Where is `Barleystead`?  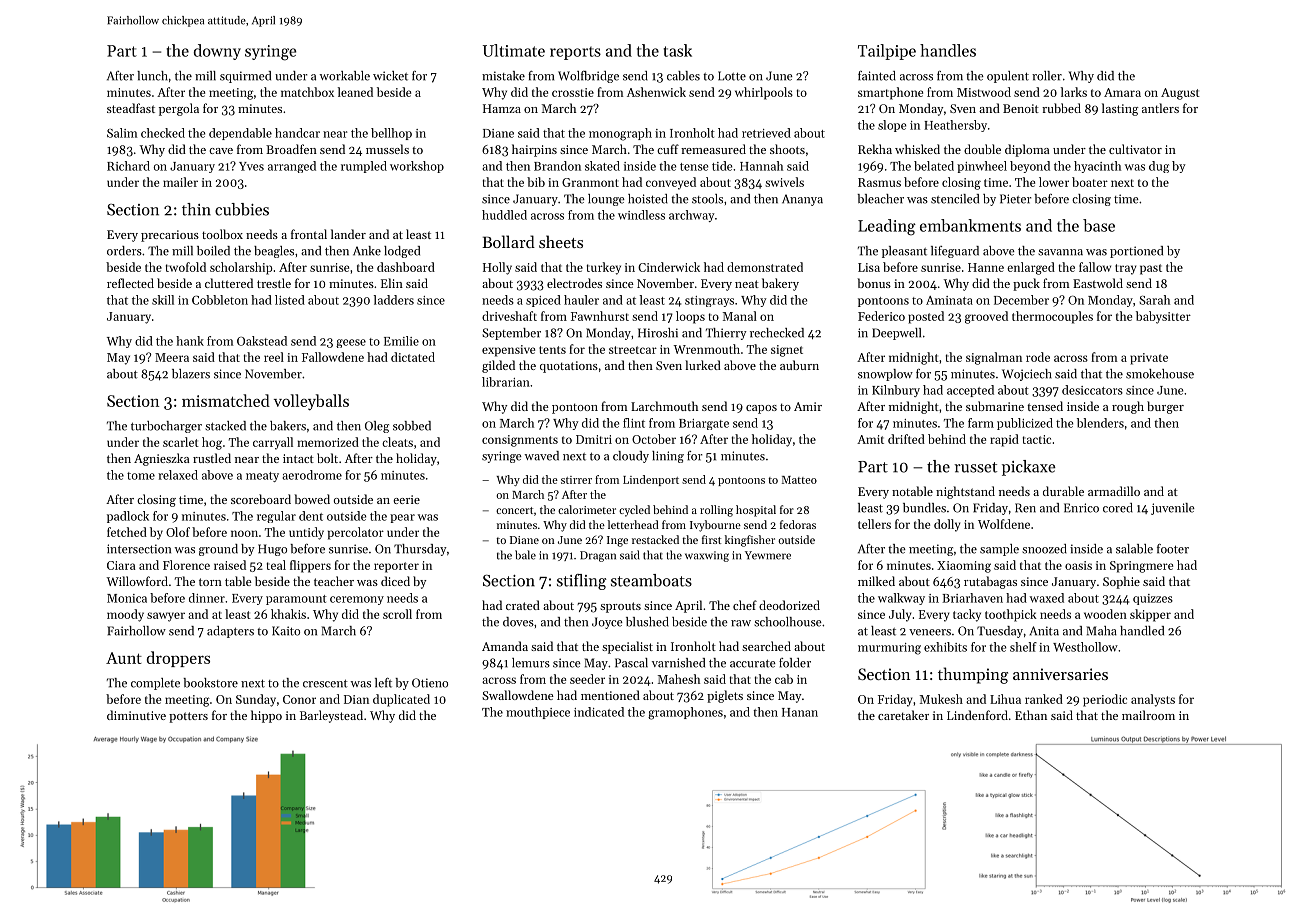 Barleystead is located at coordinates (331, 716).
